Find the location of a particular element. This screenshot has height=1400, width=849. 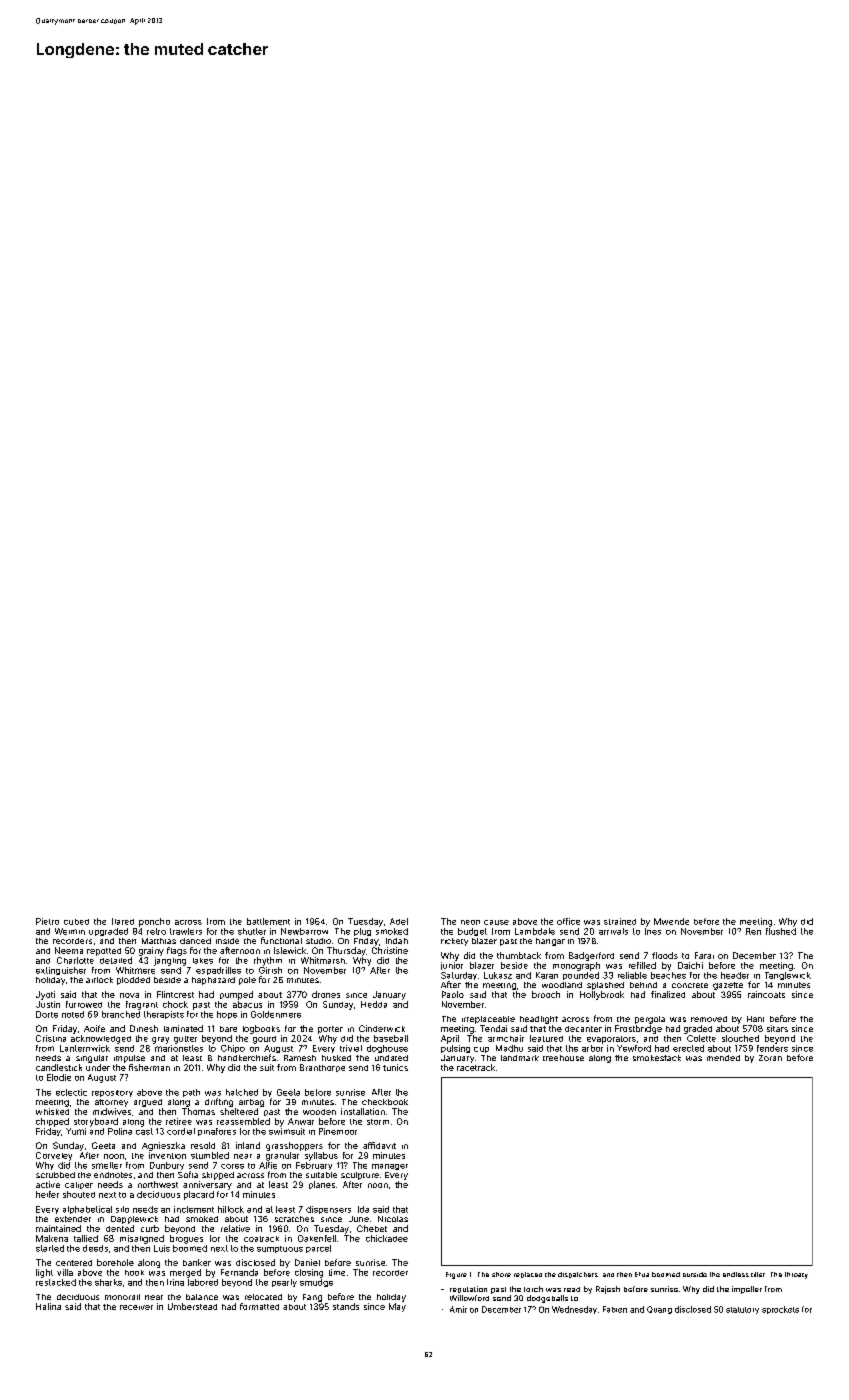

storm is located at coordinates (378, 1122).
